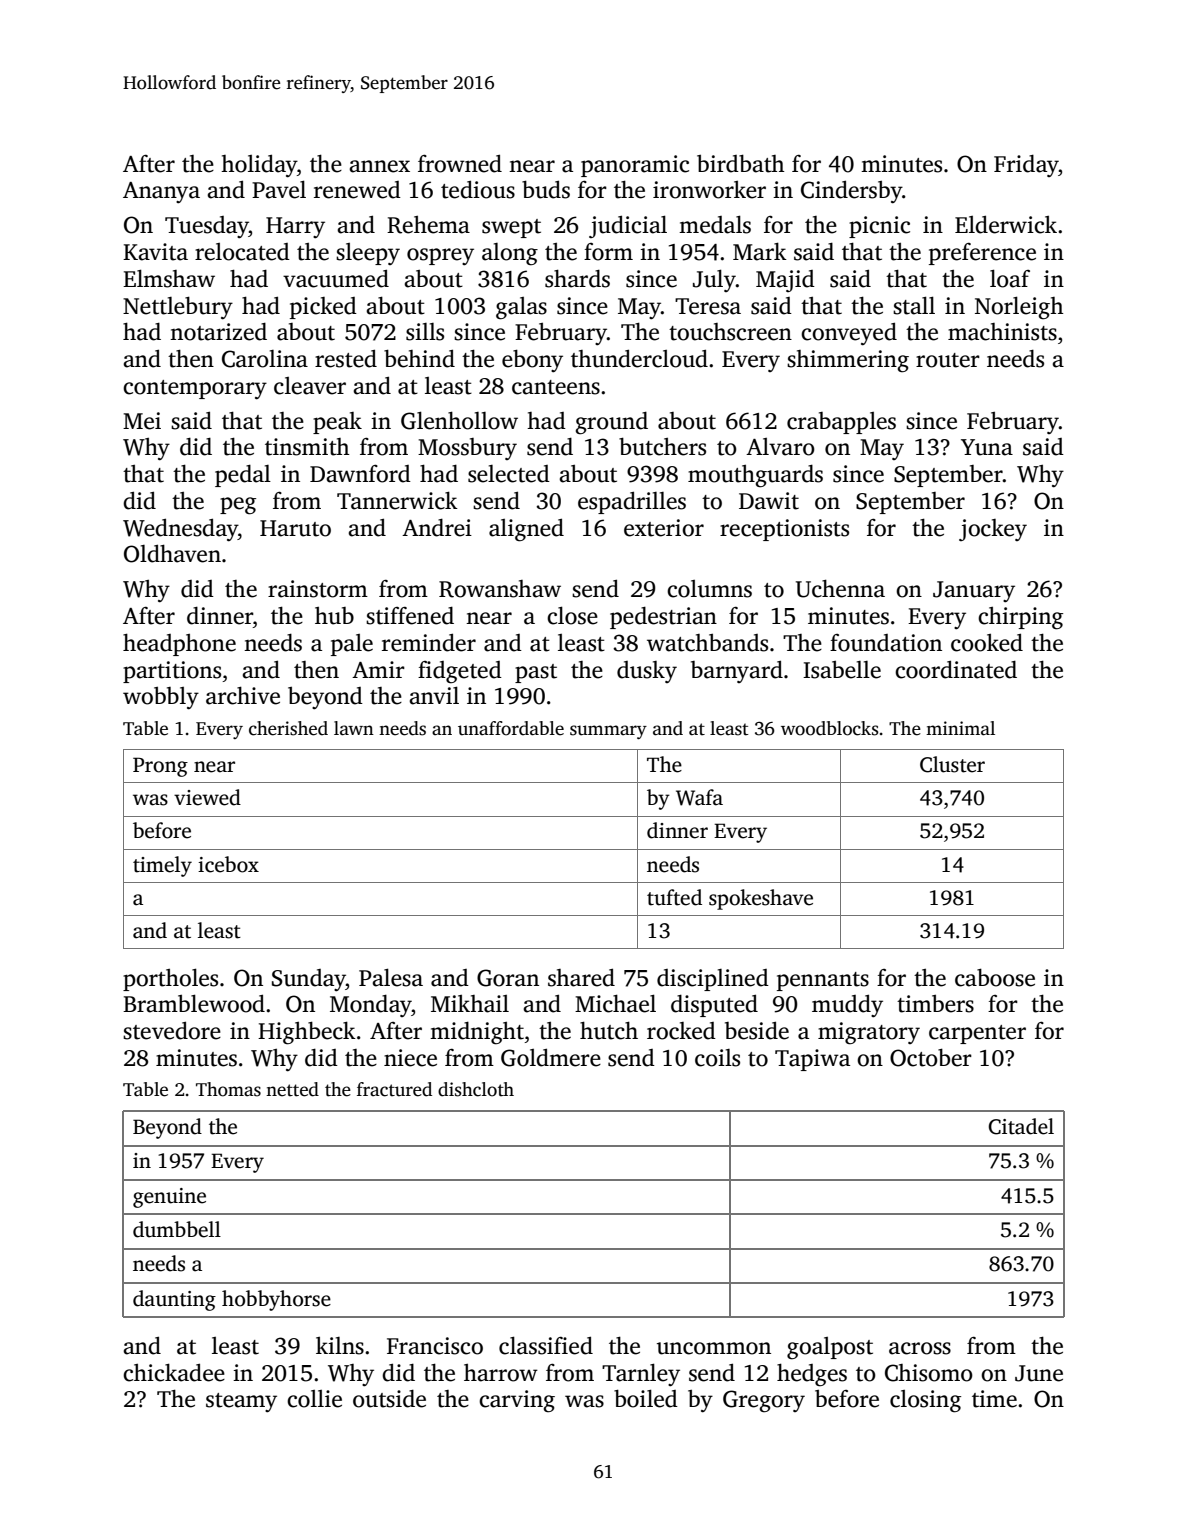  I want to click on dusky, so click(647, 672).
